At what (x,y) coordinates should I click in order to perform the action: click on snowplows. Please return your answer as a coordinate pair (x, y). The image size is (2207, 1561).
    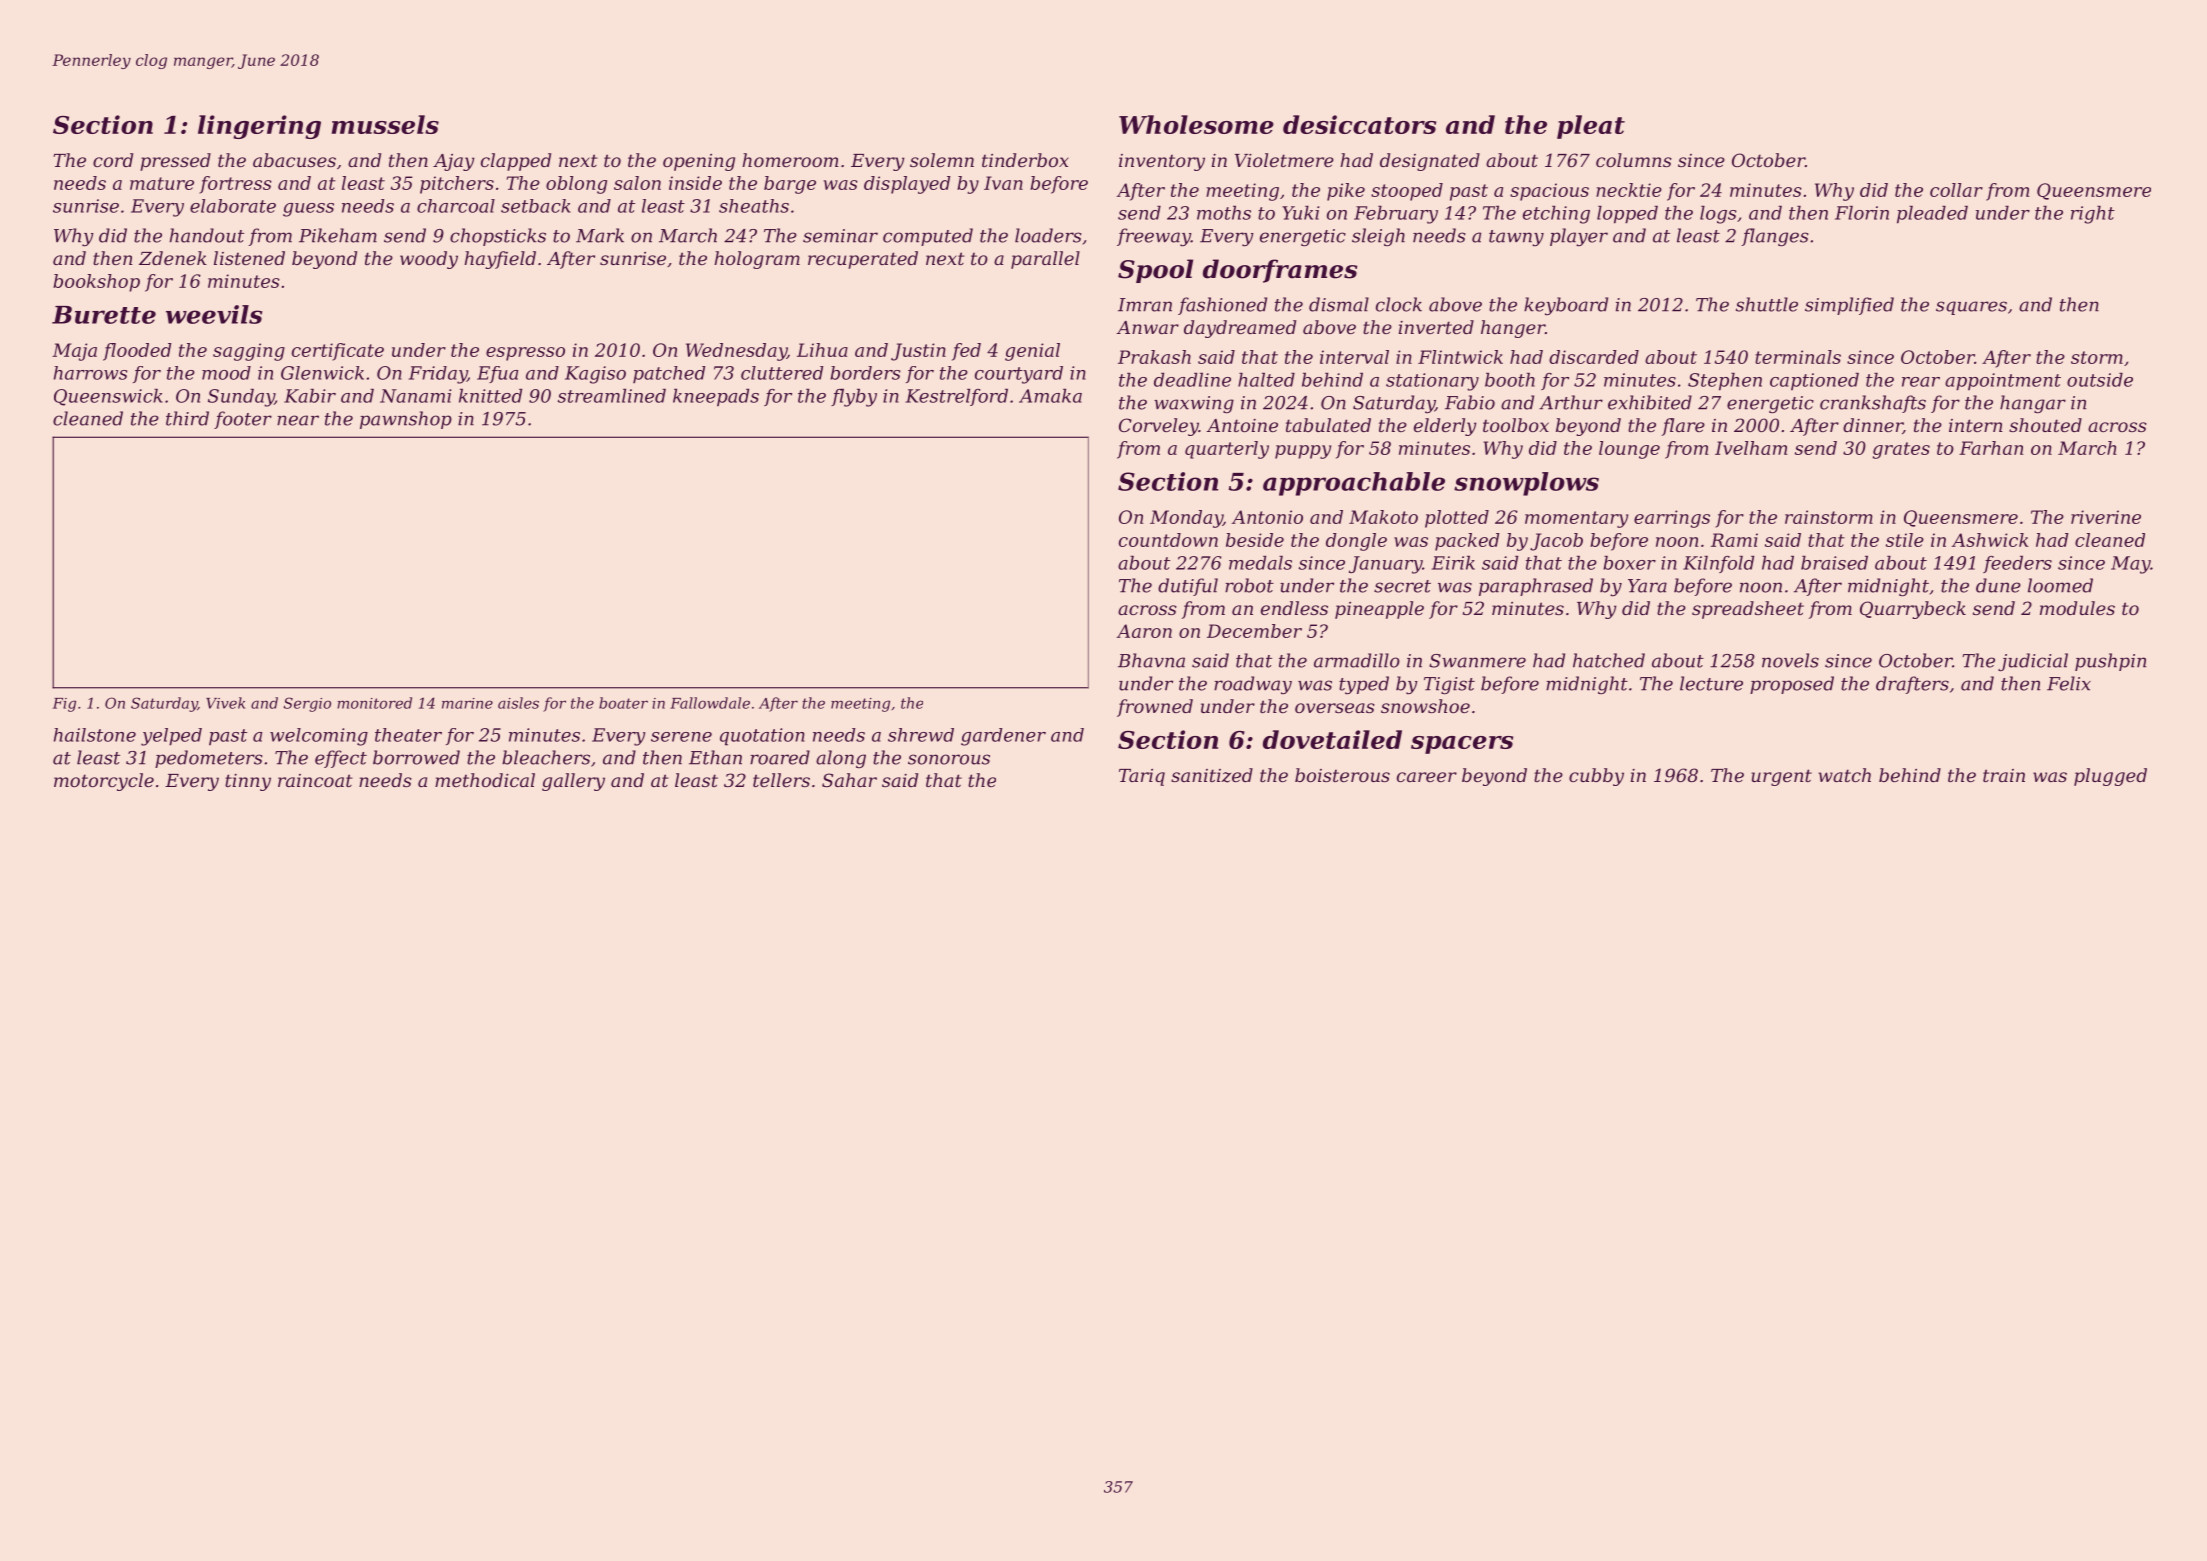
    Looking at the image, I should click on (1526, 484).
